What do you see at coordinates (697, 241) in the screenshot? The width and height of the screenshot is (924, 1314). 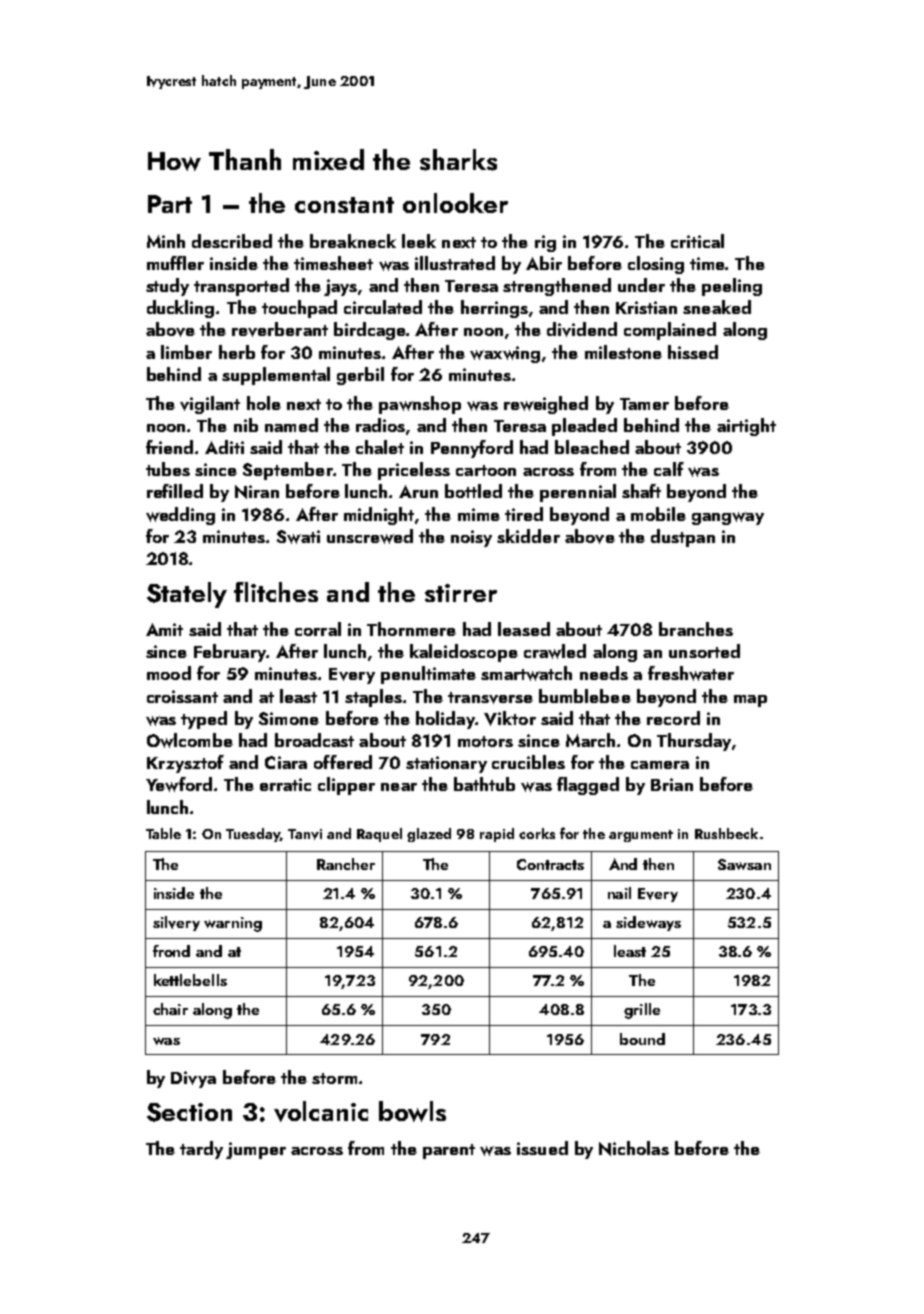 I see `critical` at bounding box center [697, 241].
